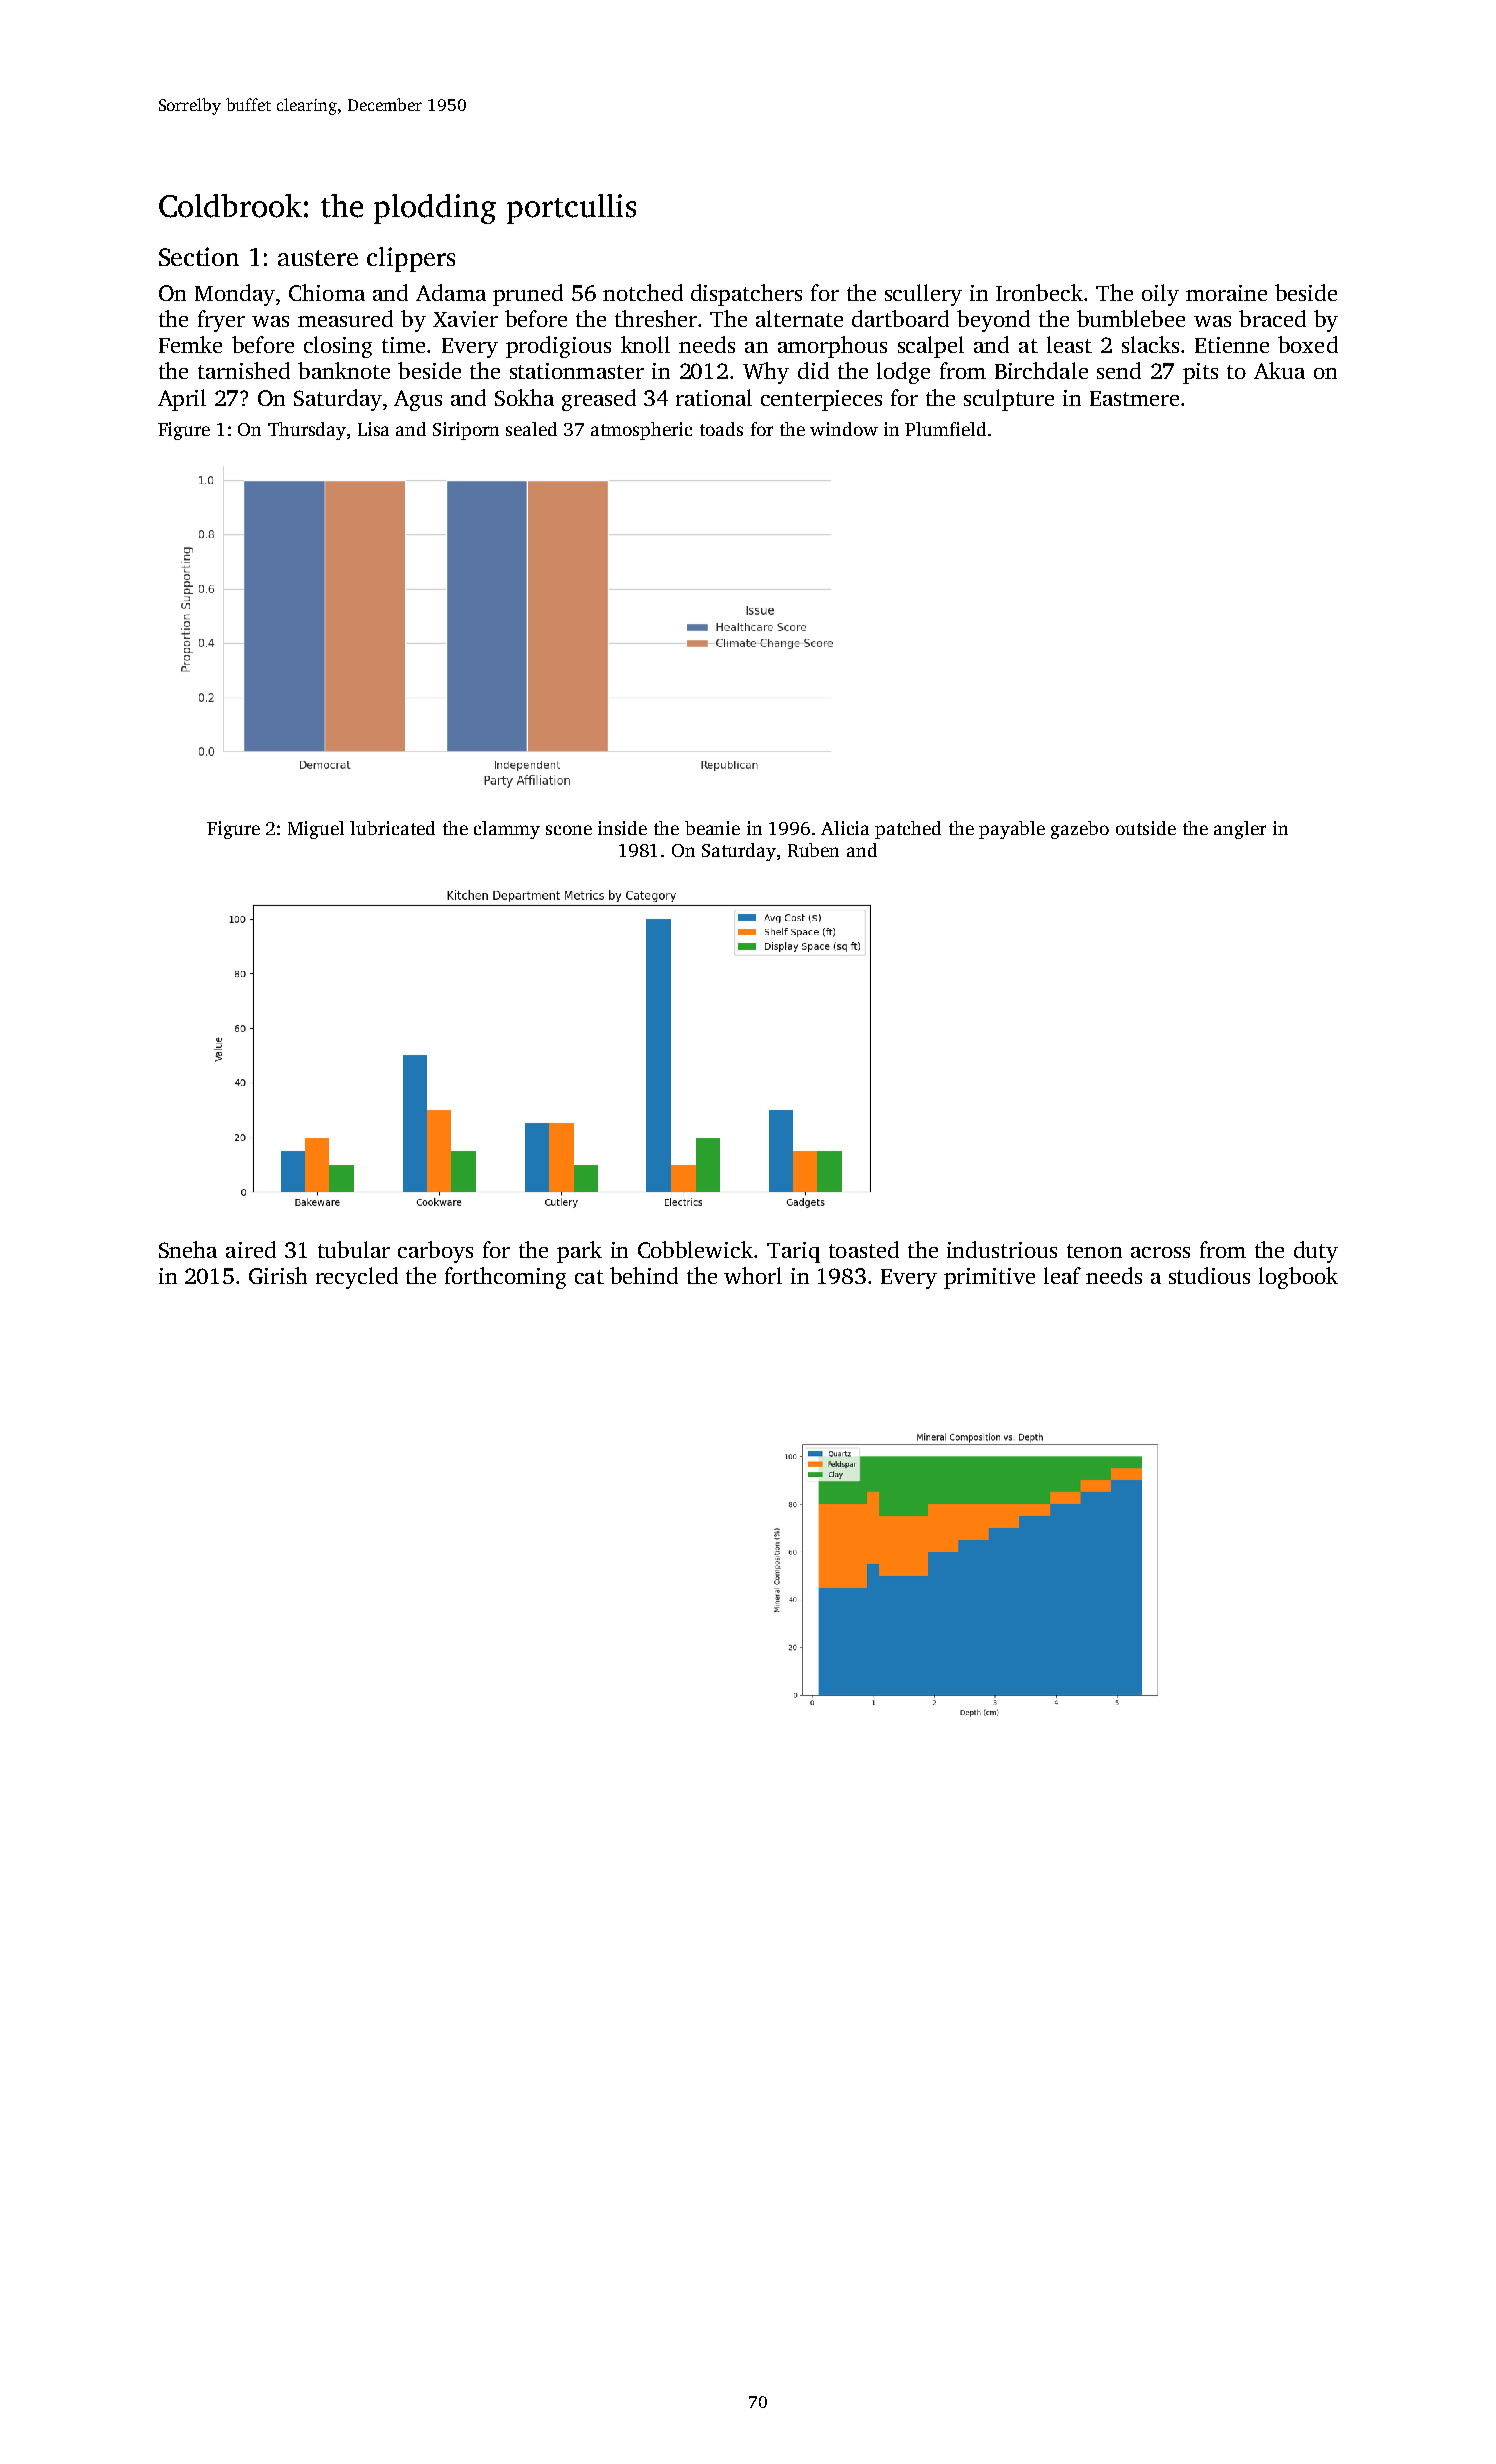 This image has width=1496, height=2464. Describe the element at coordinates (318, 258) in the image. I see `austere` at that location.
